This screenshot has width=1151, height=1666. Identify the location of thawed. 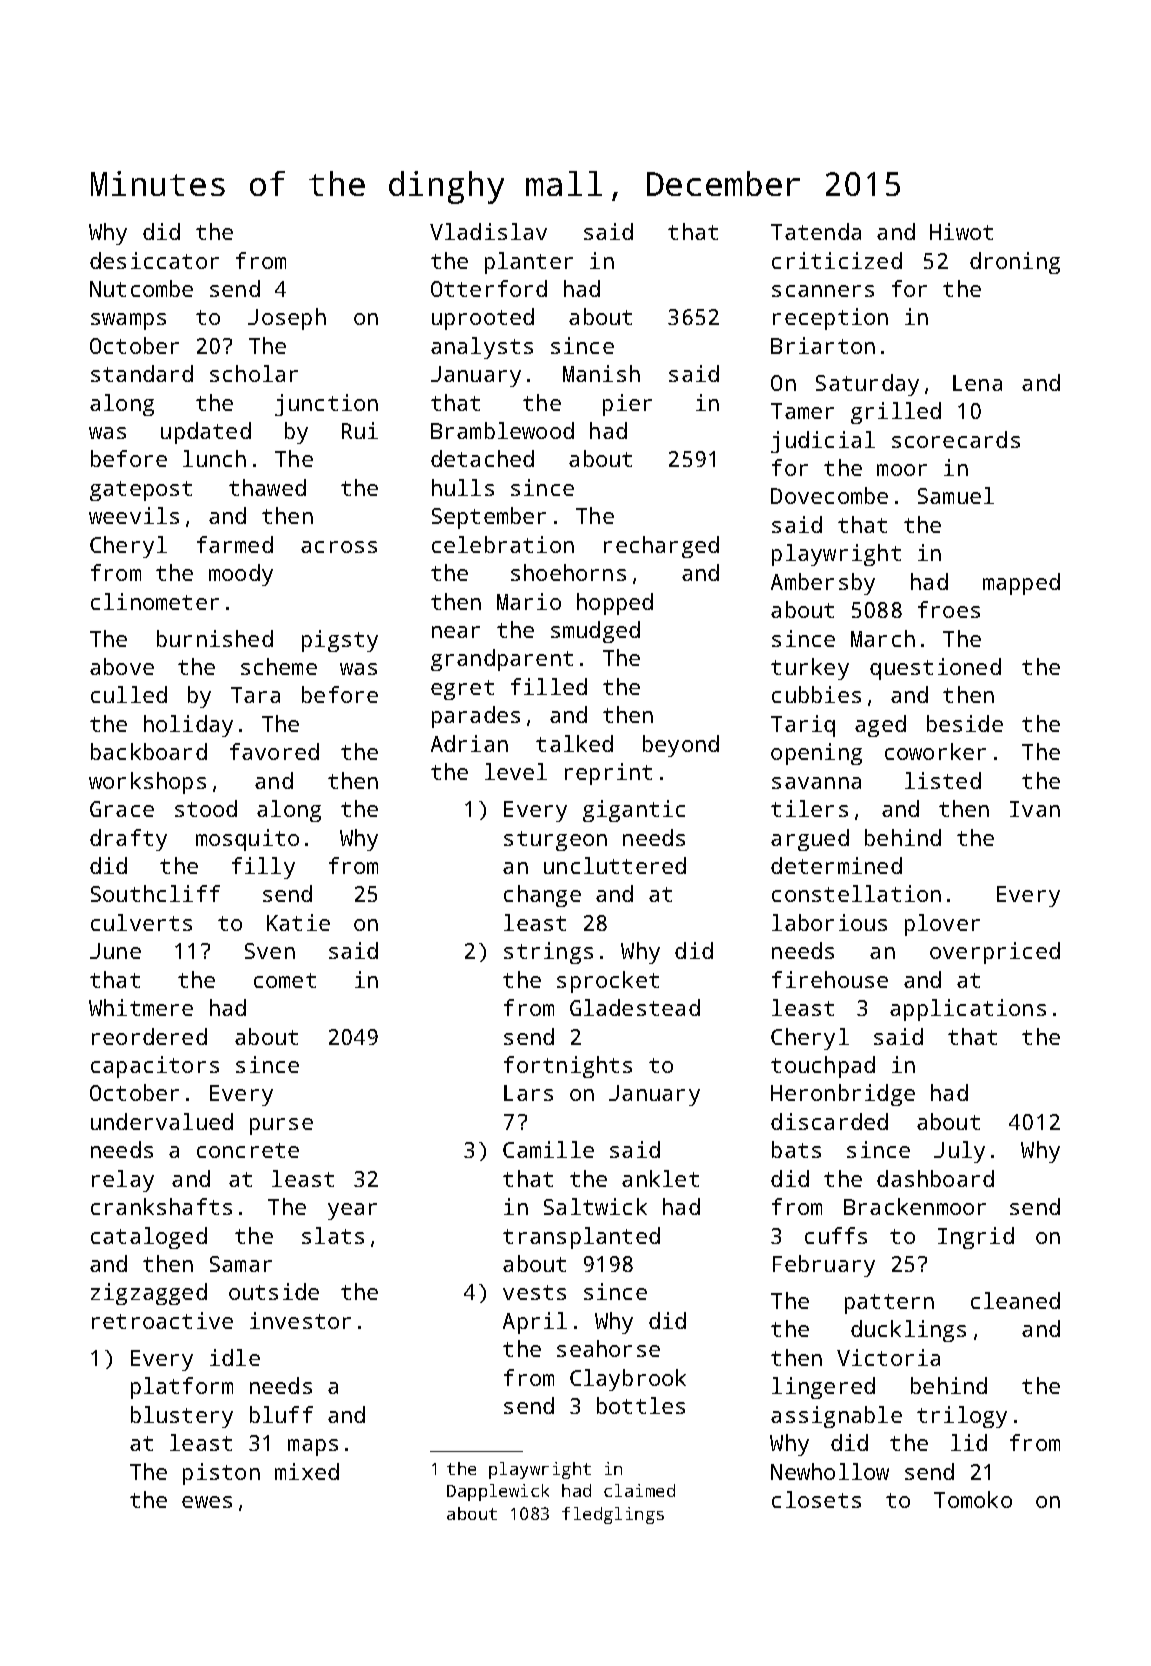
(267, 487).
